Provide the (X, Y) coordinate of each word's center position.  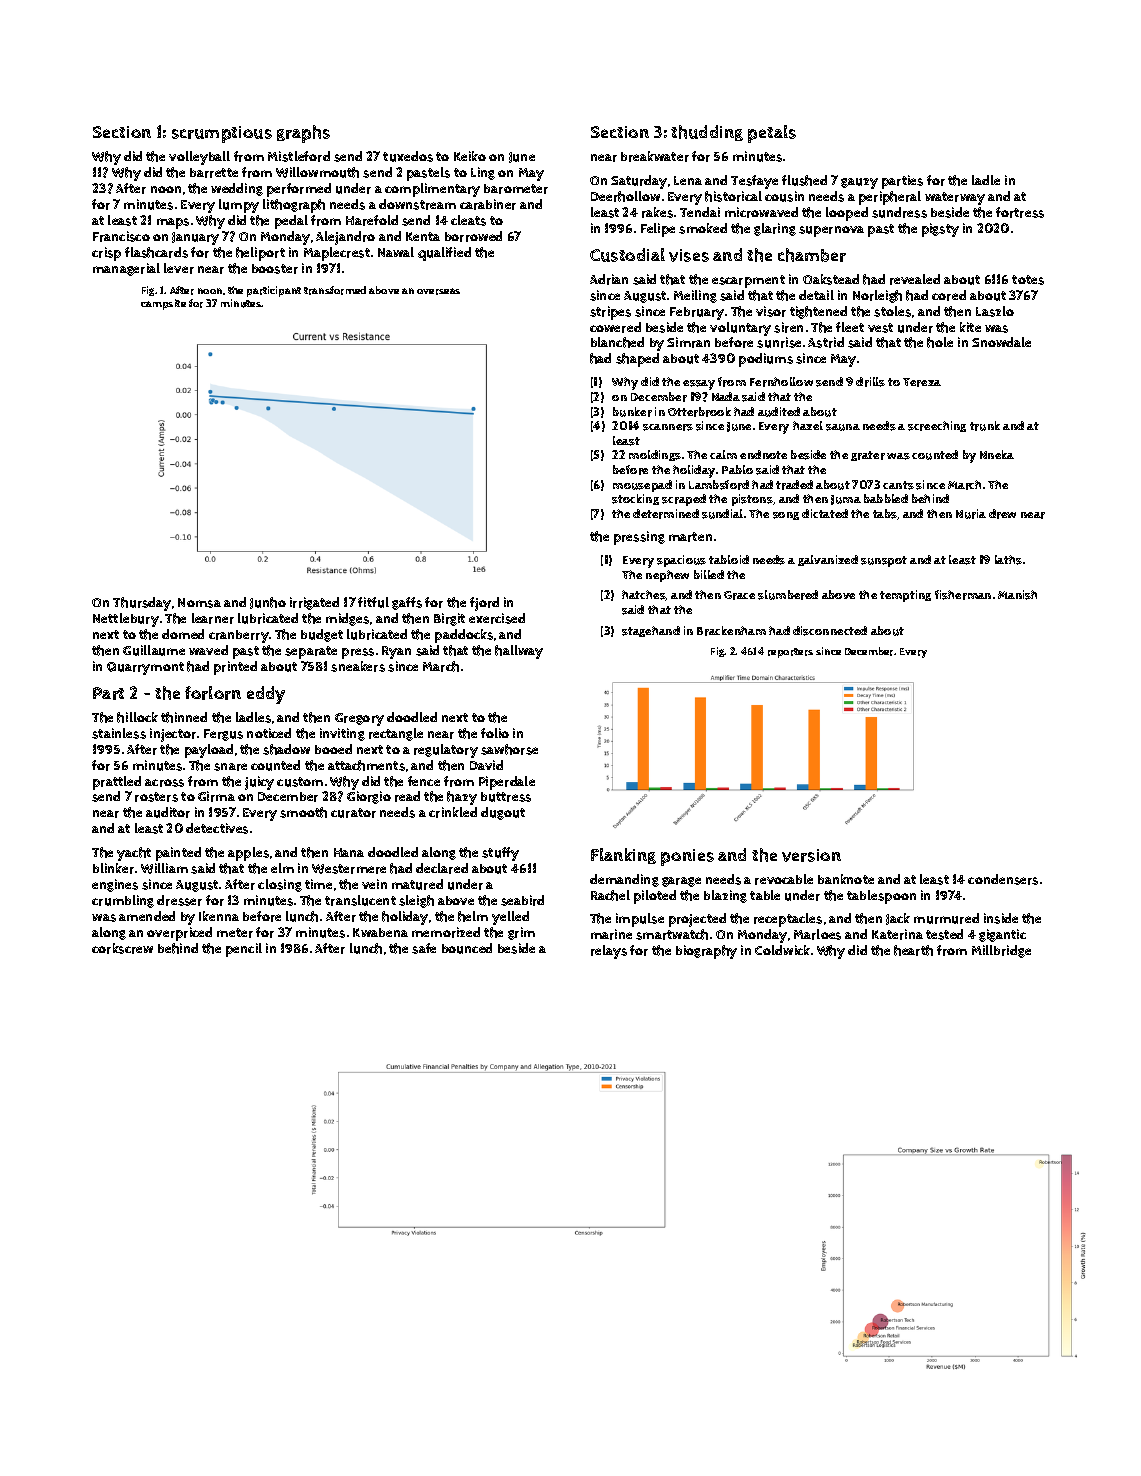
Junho (268, 603)
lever (179, 268)
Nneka (997, 454)
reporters (790, 653)
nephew (667, 576)
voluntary (740, 329)
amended (147, 916)
